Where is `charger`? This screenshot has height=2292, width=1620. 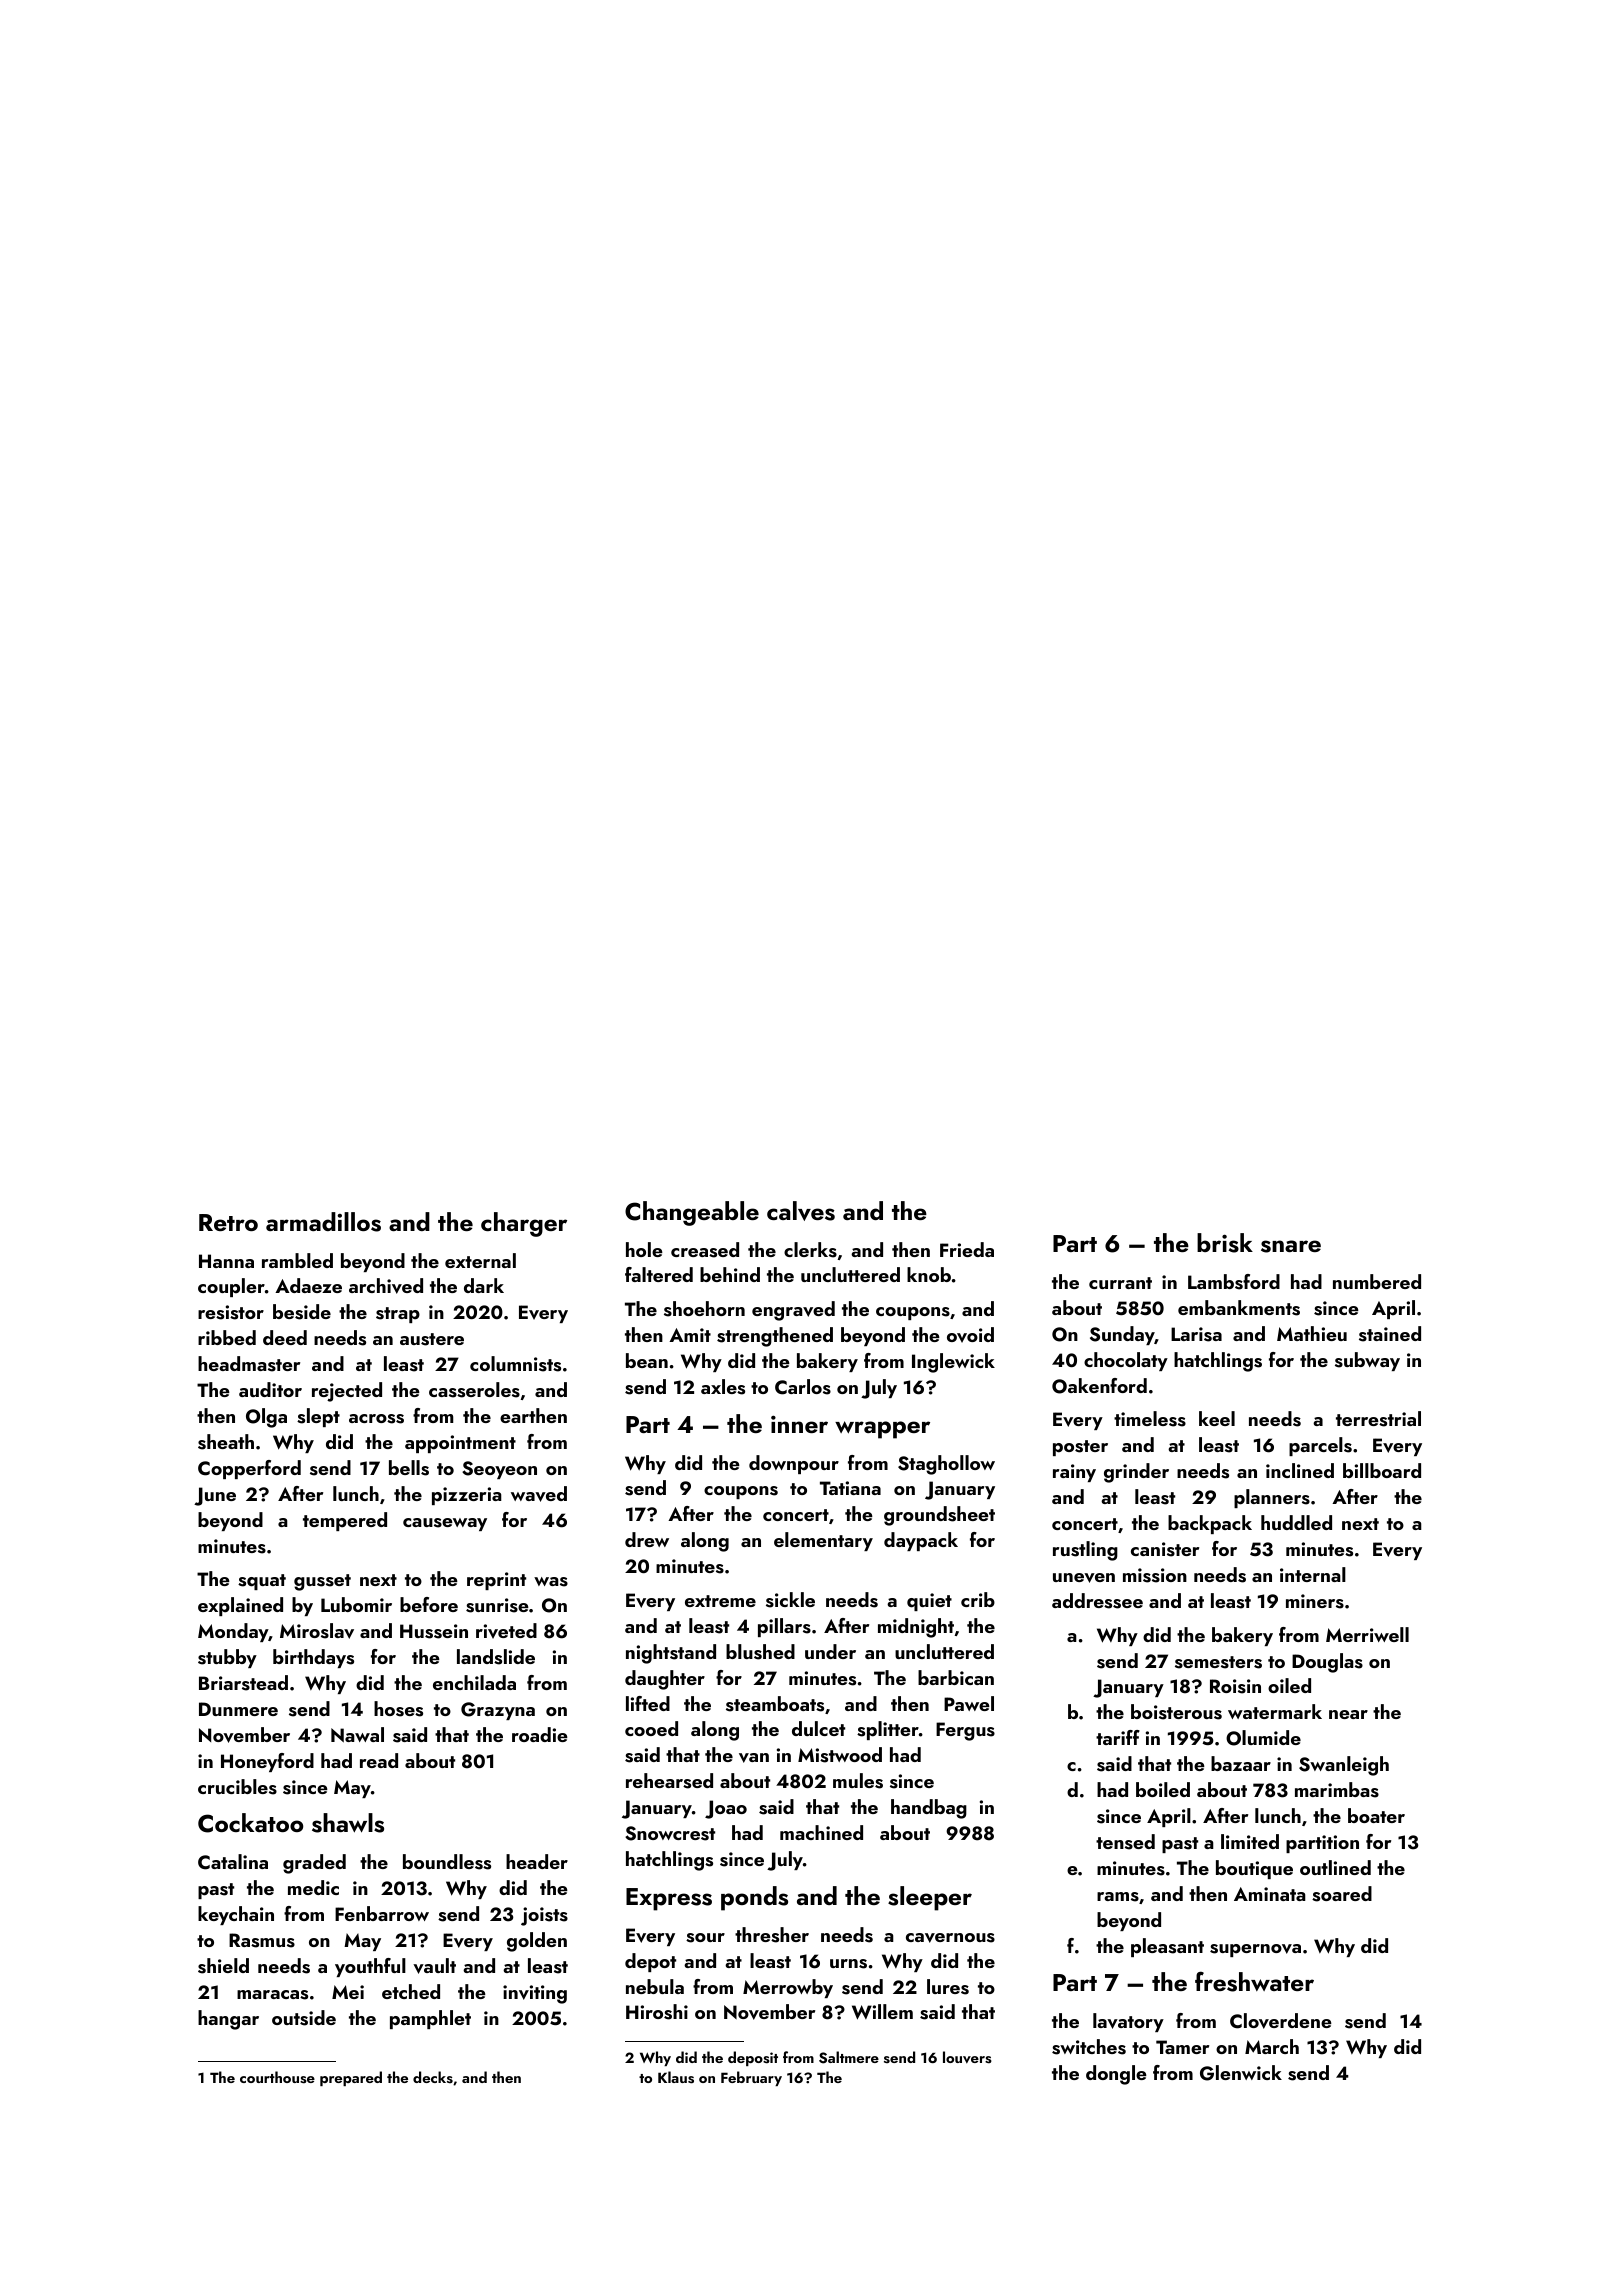 charger is located at coordinates (524, 1224).
